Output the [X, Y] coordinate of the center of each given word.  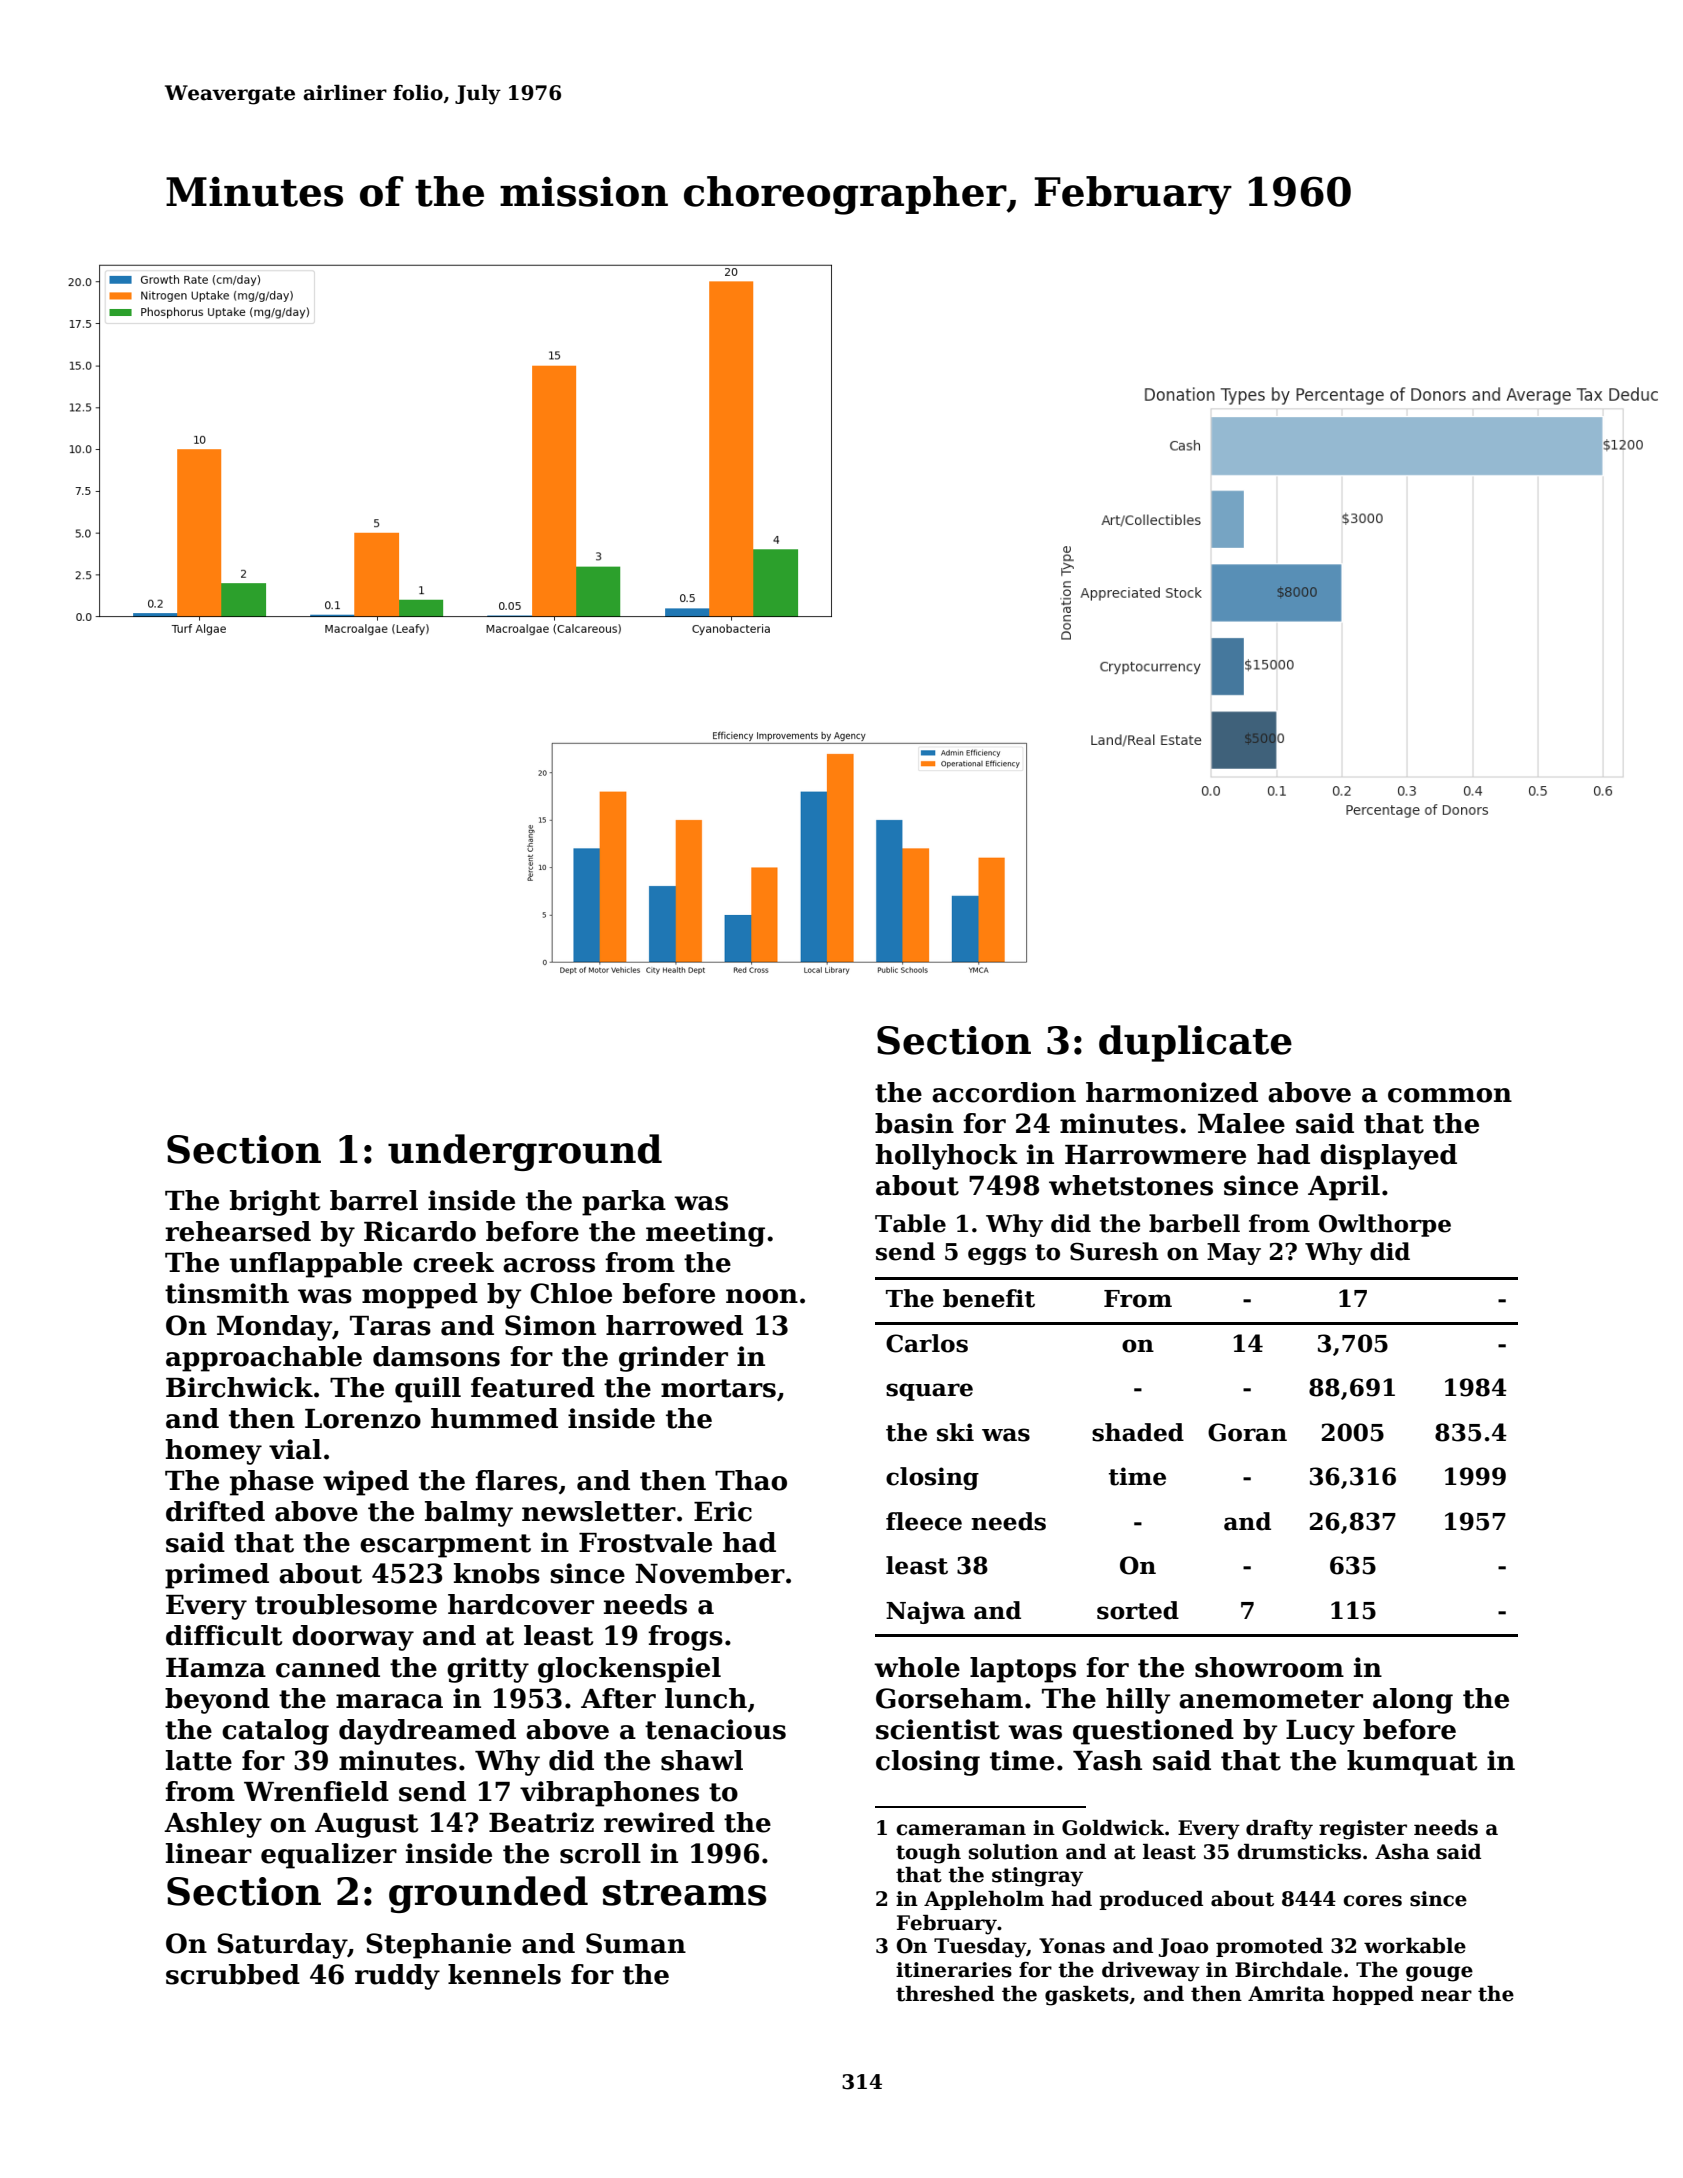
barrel [374, 1200]
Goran [1247, 1432]
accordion [1004, 1092]
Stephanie [438, 1946]
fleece [924, 1521]
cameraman [961, 1830]
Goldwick [1113, 1828]
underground [525, 1152]
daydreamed [427, 1732]
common [1450, 1095]
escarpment [445, 1546]
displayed [1388, 1157]
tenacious [715, 1729]
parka [624, 1203]
